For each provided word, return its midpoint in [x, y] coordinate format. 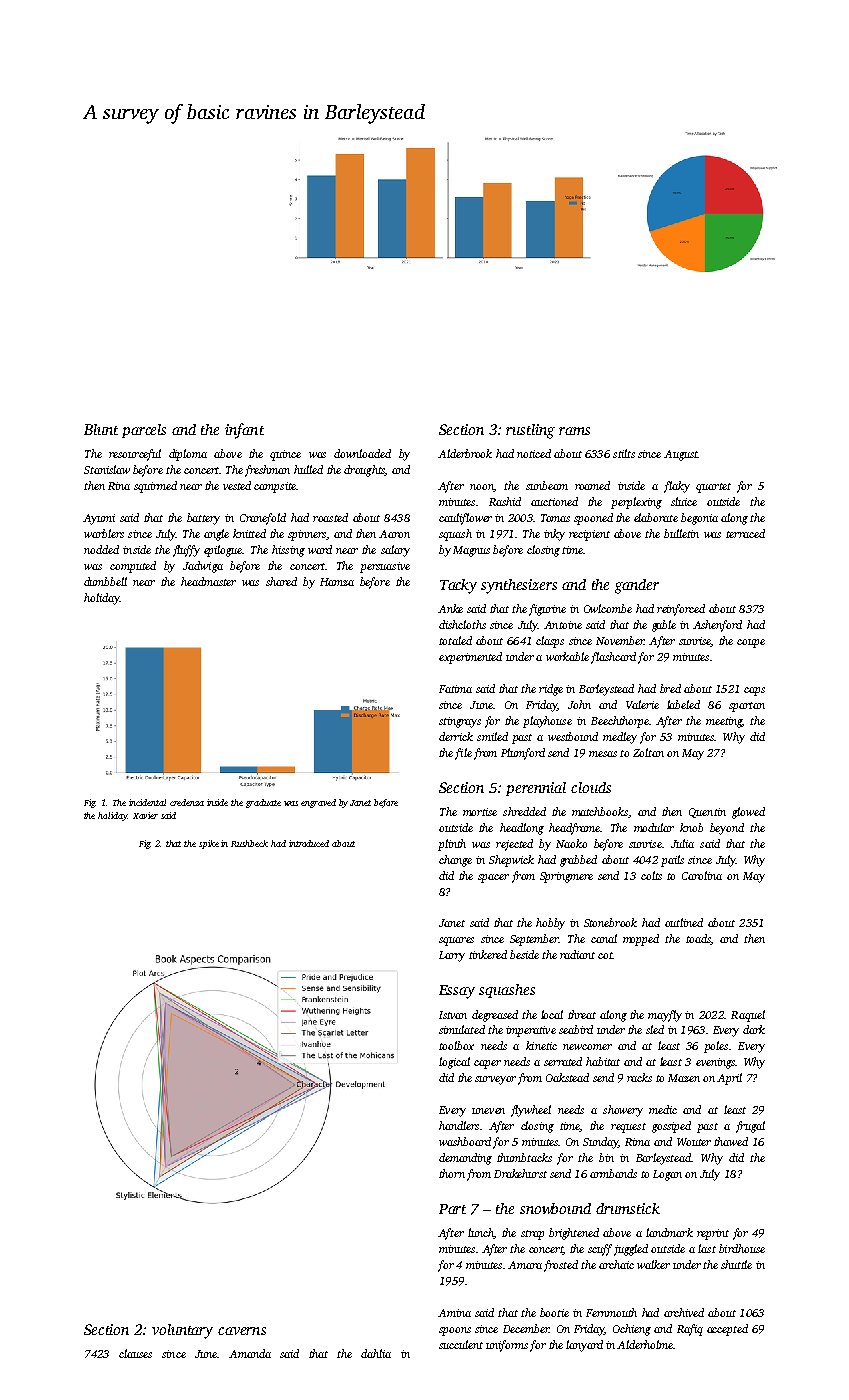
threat [582, 1014]
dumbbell [105, 581]
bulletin [681, 533]
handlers [459, 1125]
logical [454, 1063]
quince [285, 455]
